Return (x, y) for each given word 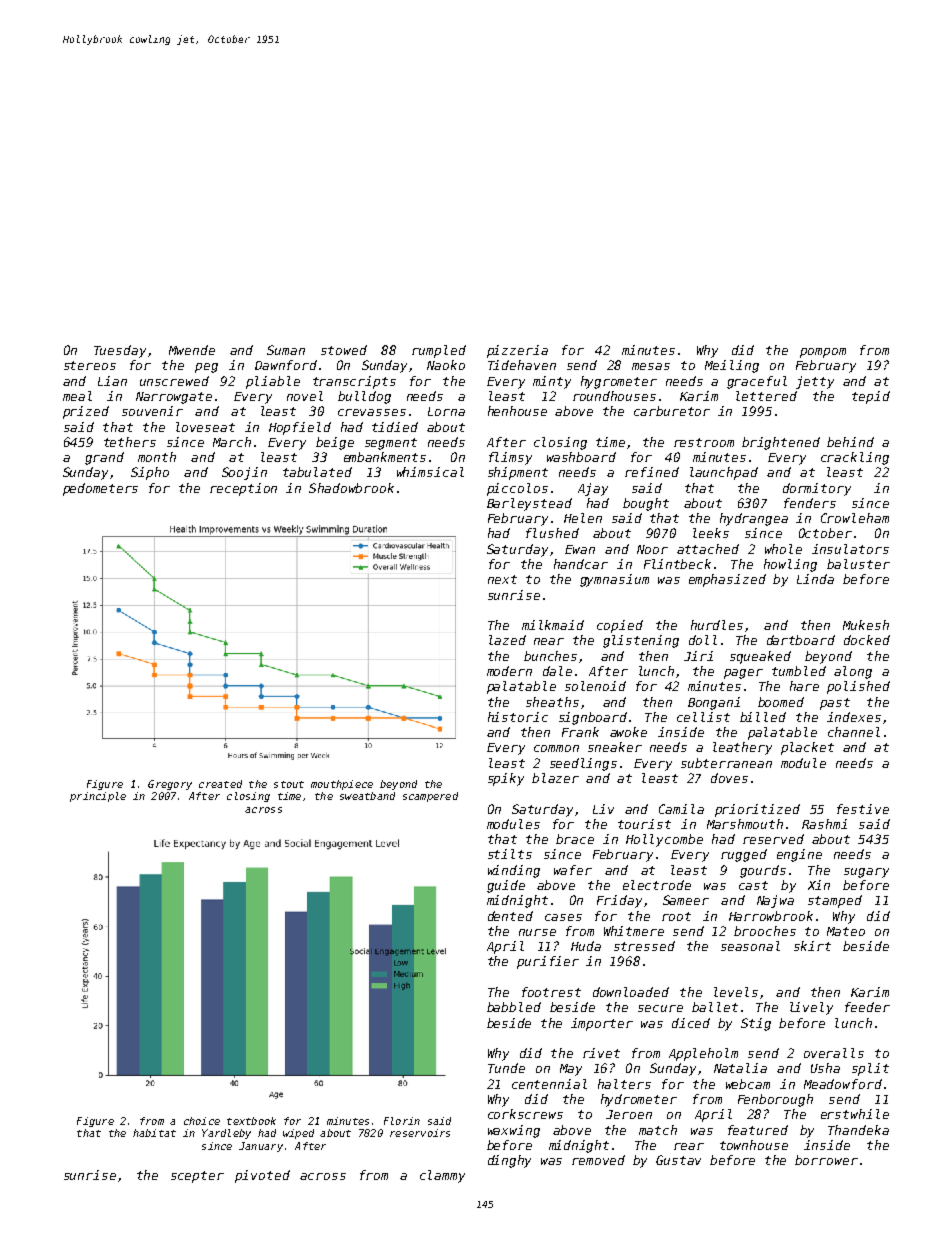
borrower (826, 1160)
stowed (344, 350)
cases (563, 917)
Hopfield (300, 428)
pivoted (262, 1176)
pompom (823, 353)
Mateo (846, 931)
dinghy (509, 1161)
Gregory (170, 785)
